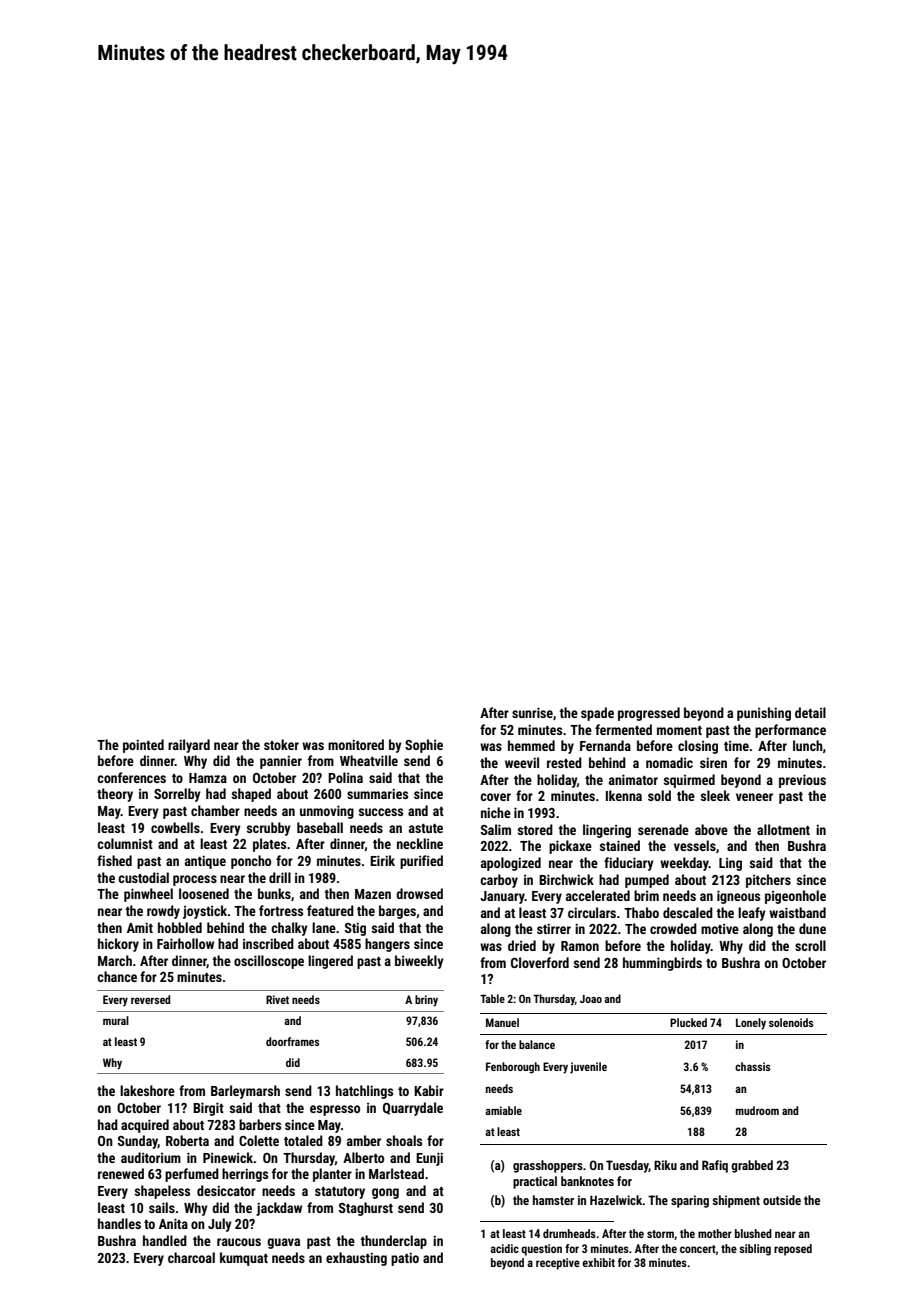 This image has width=924, height=1308. What do you see at coordinates (226, 1190) in the image?
I see `desiccator` at bounding box center [226, 1190].
